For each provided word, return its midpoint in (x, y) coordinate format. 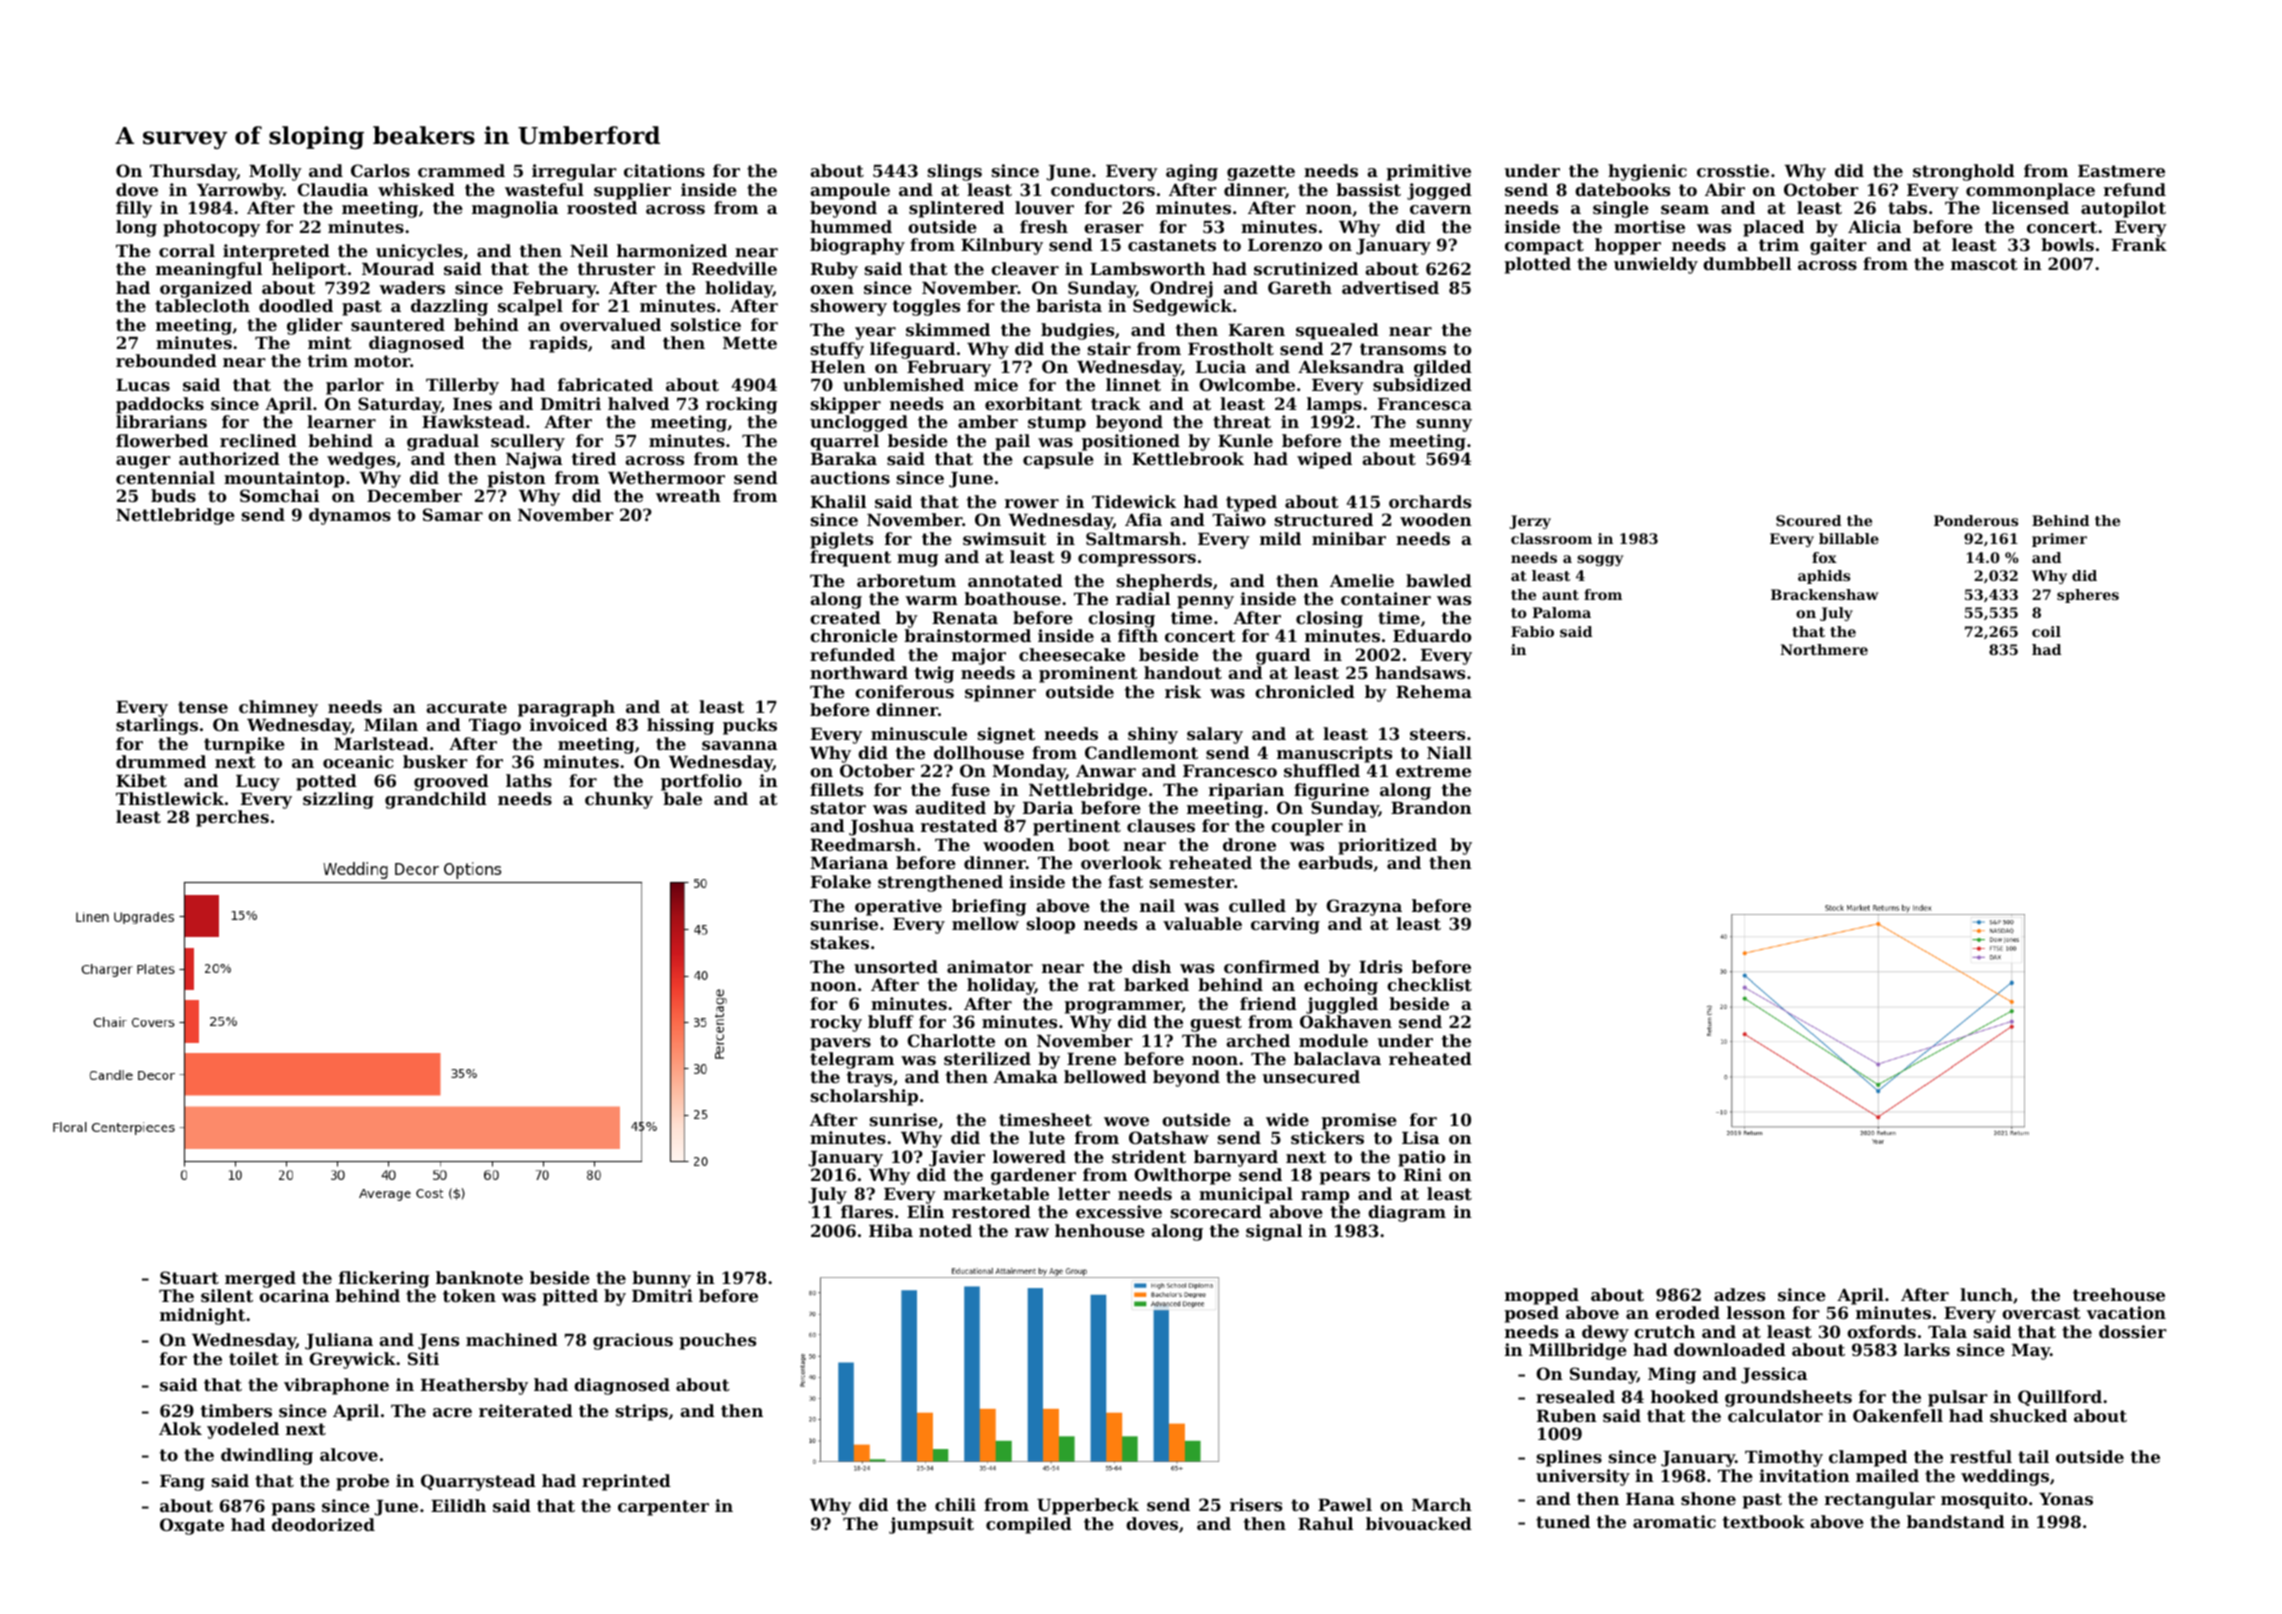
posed (1531, 1314)
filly (134, 209)
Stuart (189, 1277)
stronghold (1964, 172)
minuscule (919, 733)
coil (2046, 631)
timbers (236, 1410)
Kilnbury (1002, 246)
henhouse (1100, 1230)
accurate (466, 707)
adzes (1739, 1294)
